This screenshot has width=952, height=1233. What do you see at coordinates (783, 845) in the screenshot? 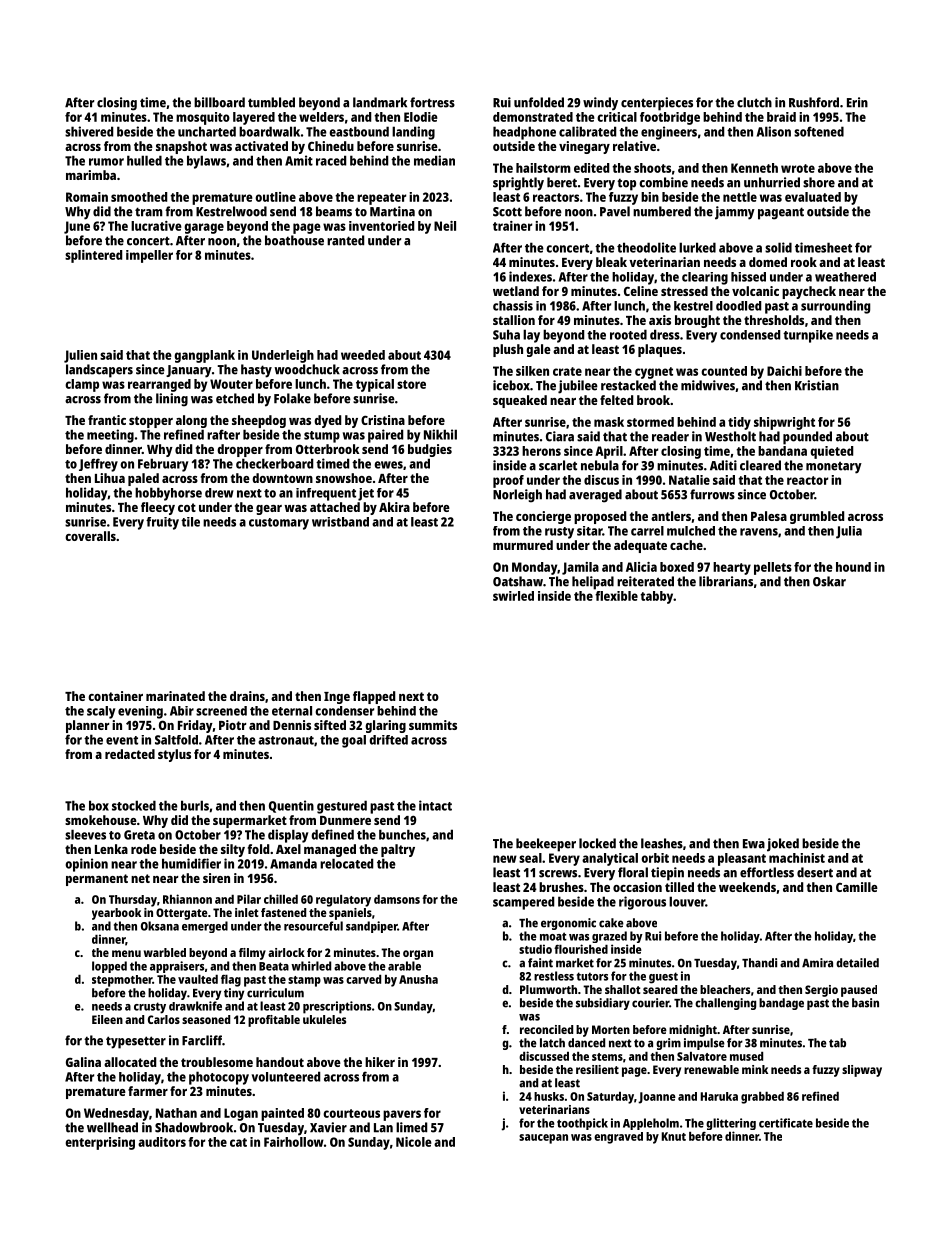
I see `joked` at bounding box center [783, 845].
